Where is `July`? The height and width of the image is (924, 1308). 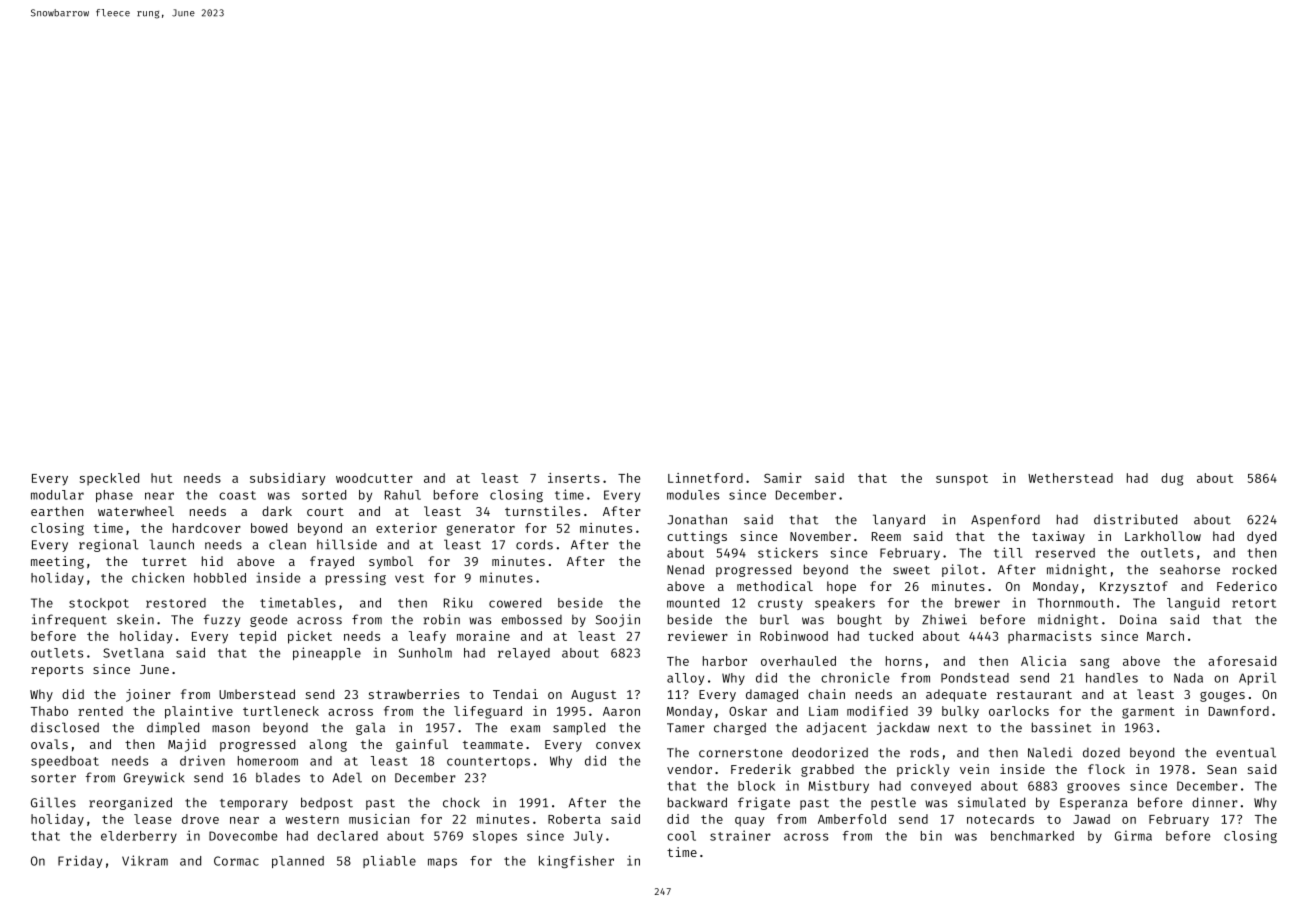
July is located at coordinates (588, 837).
